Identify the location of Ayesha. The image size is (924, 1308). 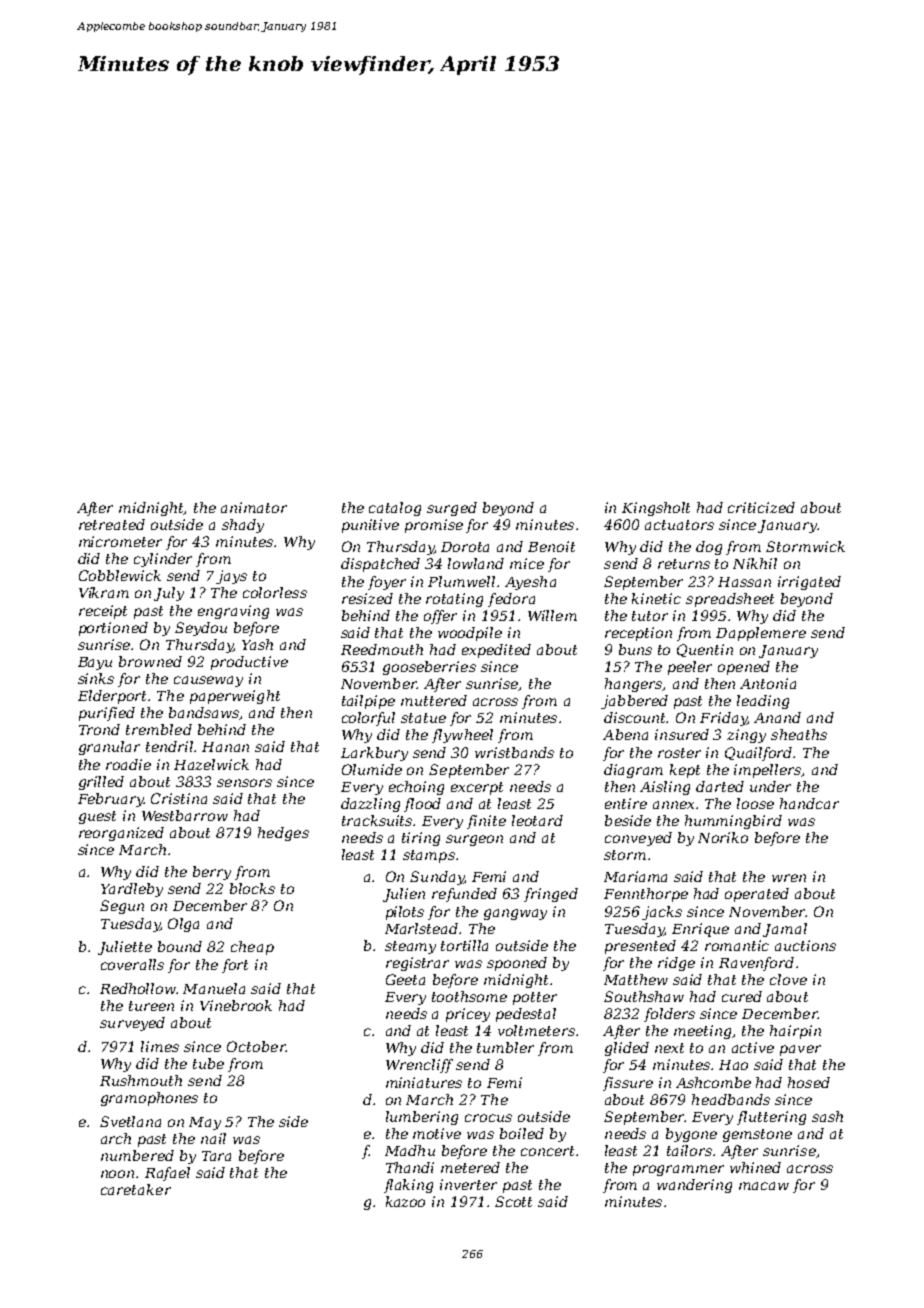
(530, 583).
